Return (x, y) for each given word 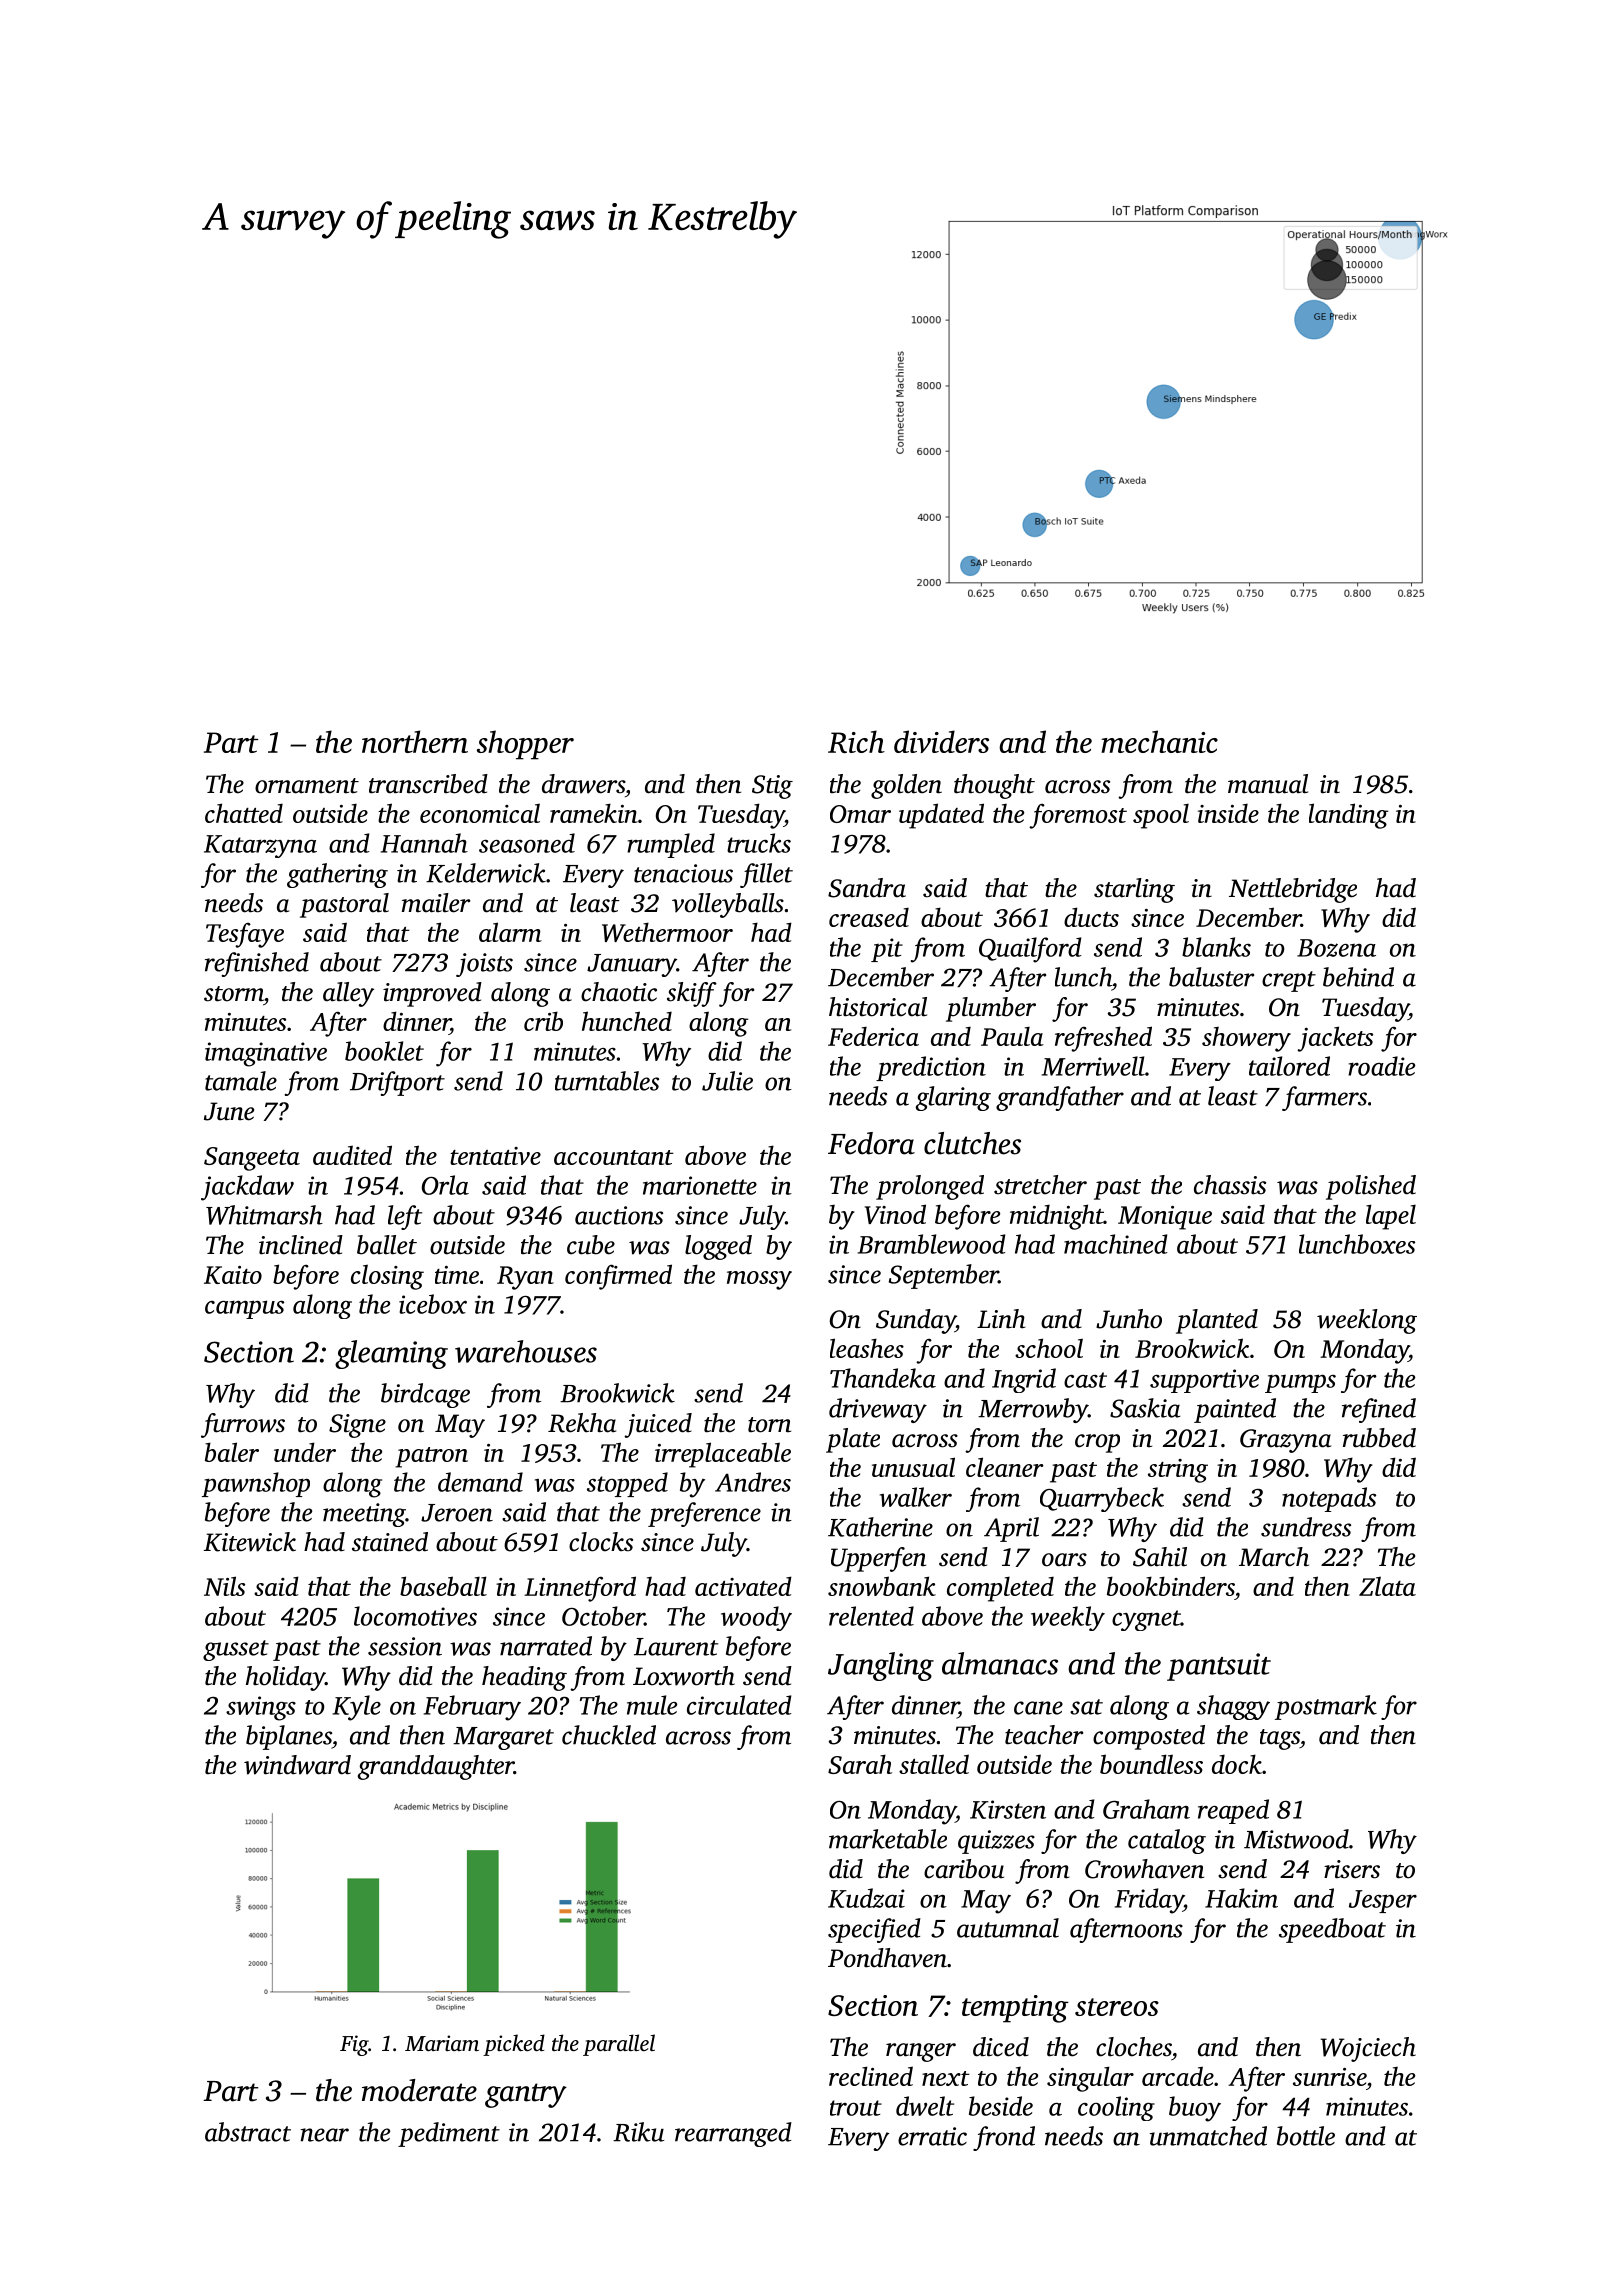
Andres (753, 1482)
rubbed (1379, 1438)
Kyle (356, 1708)
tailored (1289, 1066)
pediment (449, 2134)
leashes (867, 1348)
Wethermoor (667, 932)
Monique (1165, 1218)
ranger (921, 2052)
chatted (244, 813)
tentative (495, 1156)
